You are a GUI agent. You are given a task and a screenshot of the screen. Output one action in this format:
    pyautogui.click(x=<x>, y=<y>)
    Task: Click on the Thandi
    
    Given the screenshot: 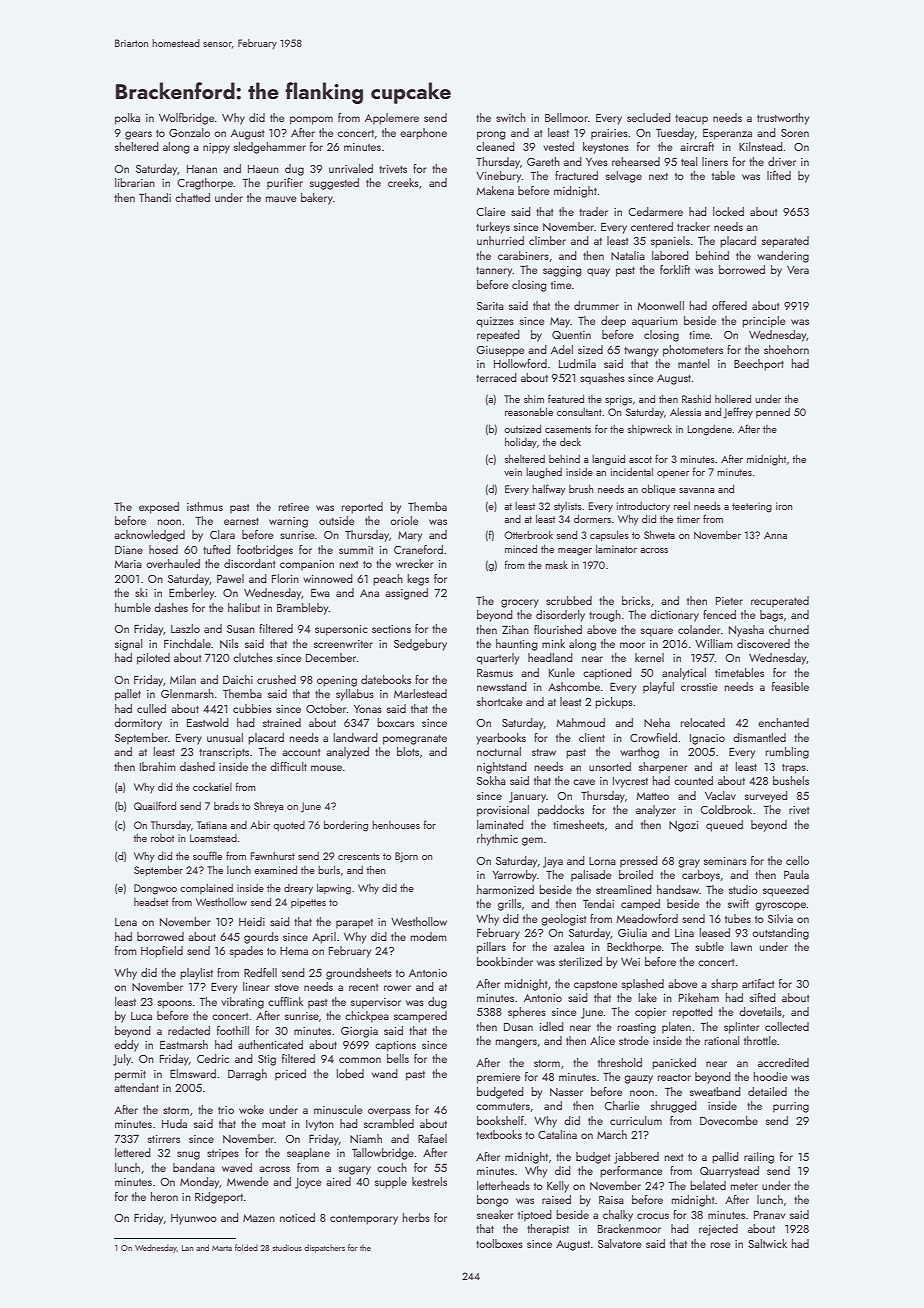 What is the action you would take?
    pyautogui.click(x=155, y=197)
